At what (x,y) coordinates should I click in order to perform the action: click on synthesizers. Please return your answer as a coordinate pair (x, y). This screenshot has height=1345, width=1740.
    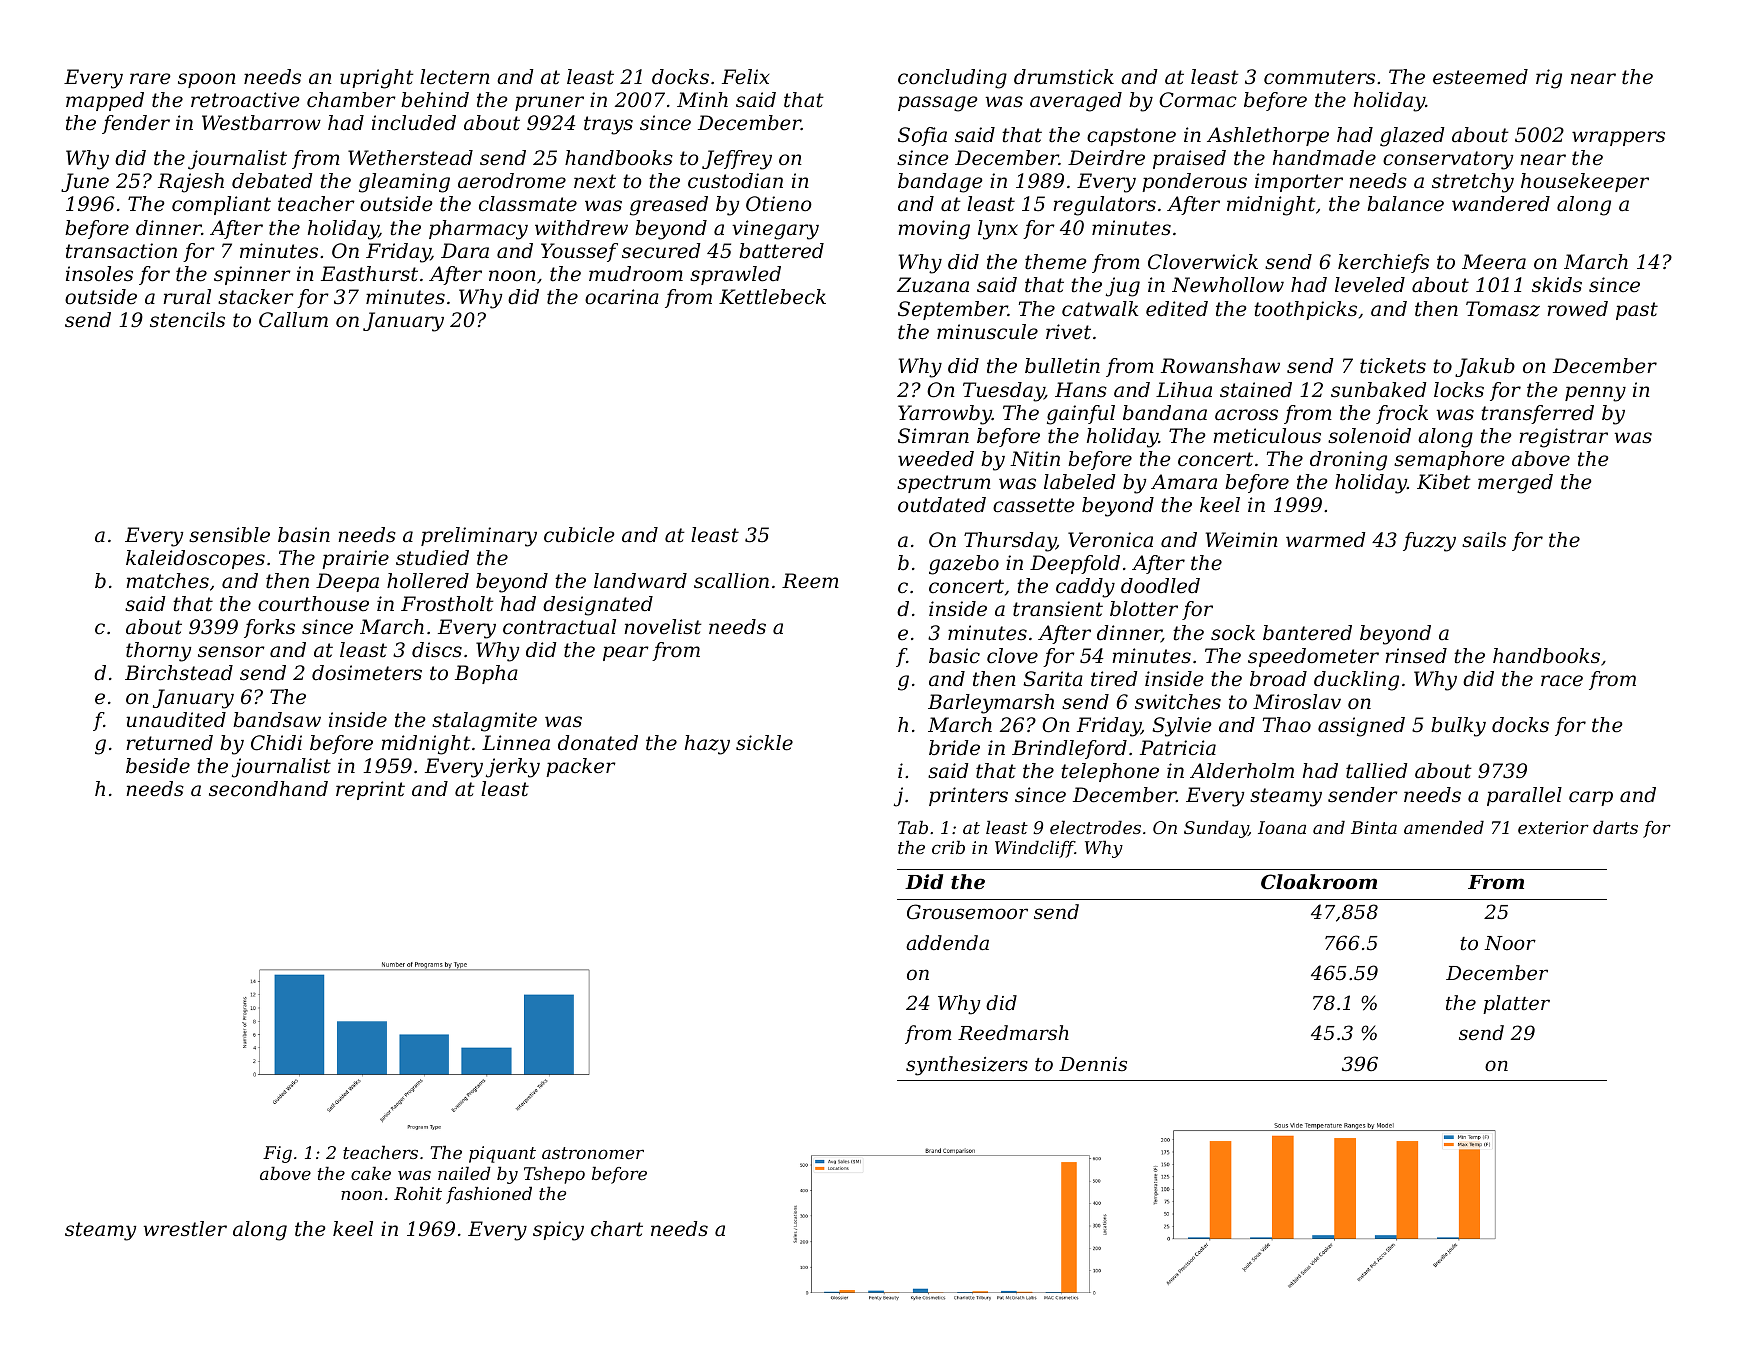
    Looking at the image, I should click on (967, 1066).
